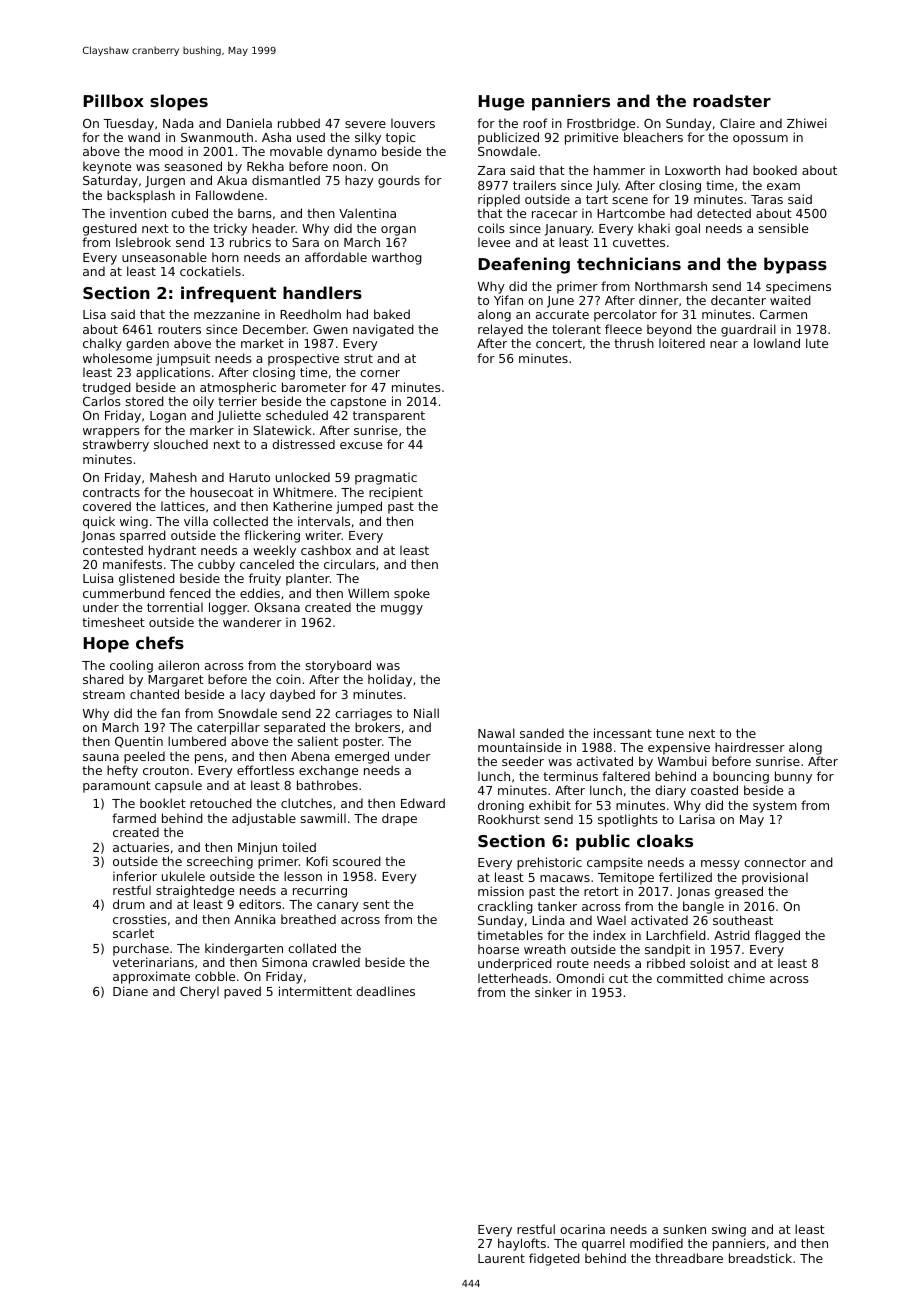 Image resolution: width=924 pixels, height=1308 pixels. Describe the element at coordinates (242, 992) in the page. I see `paved` at that location.
